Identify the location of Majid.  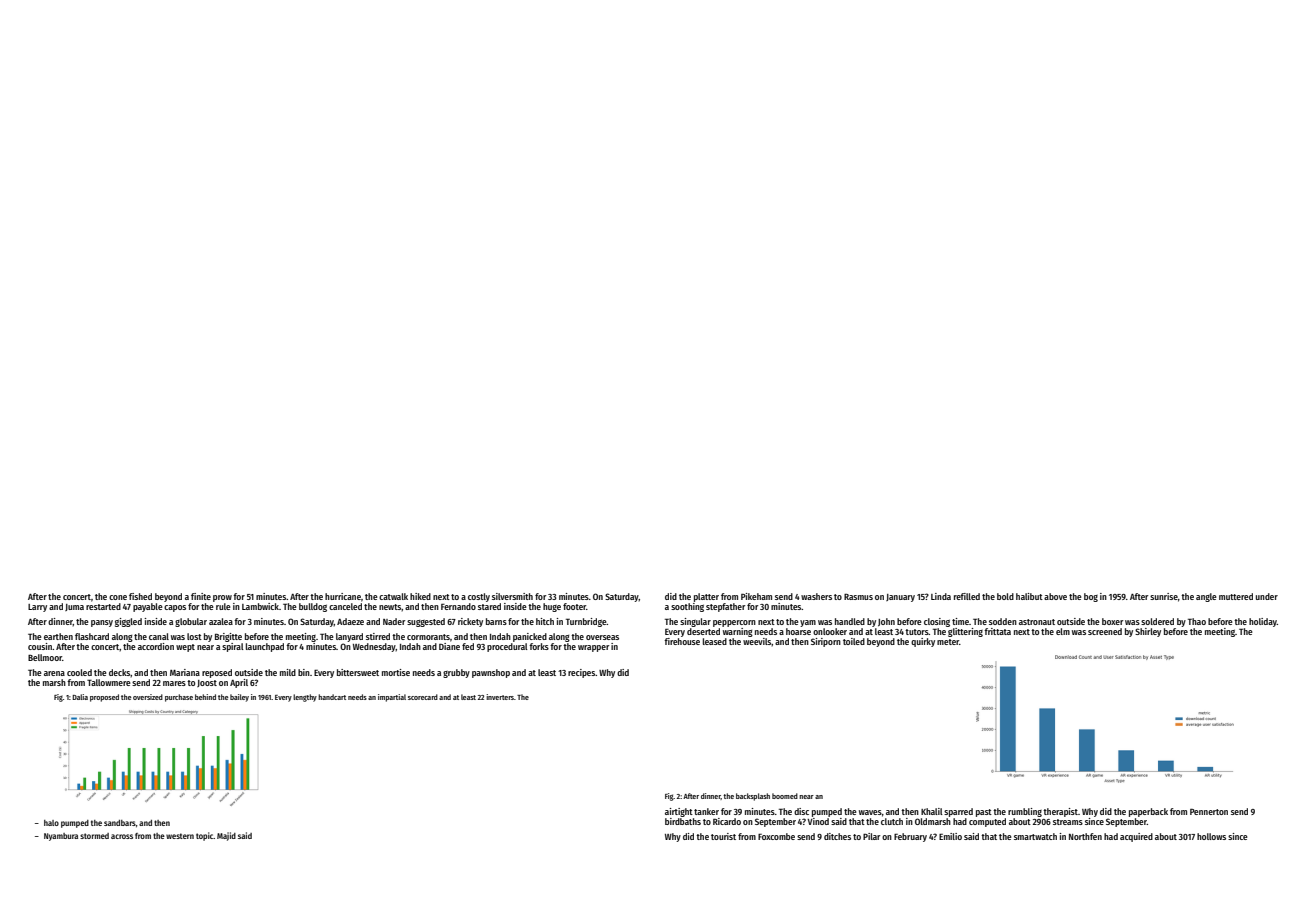
(226, 836).
